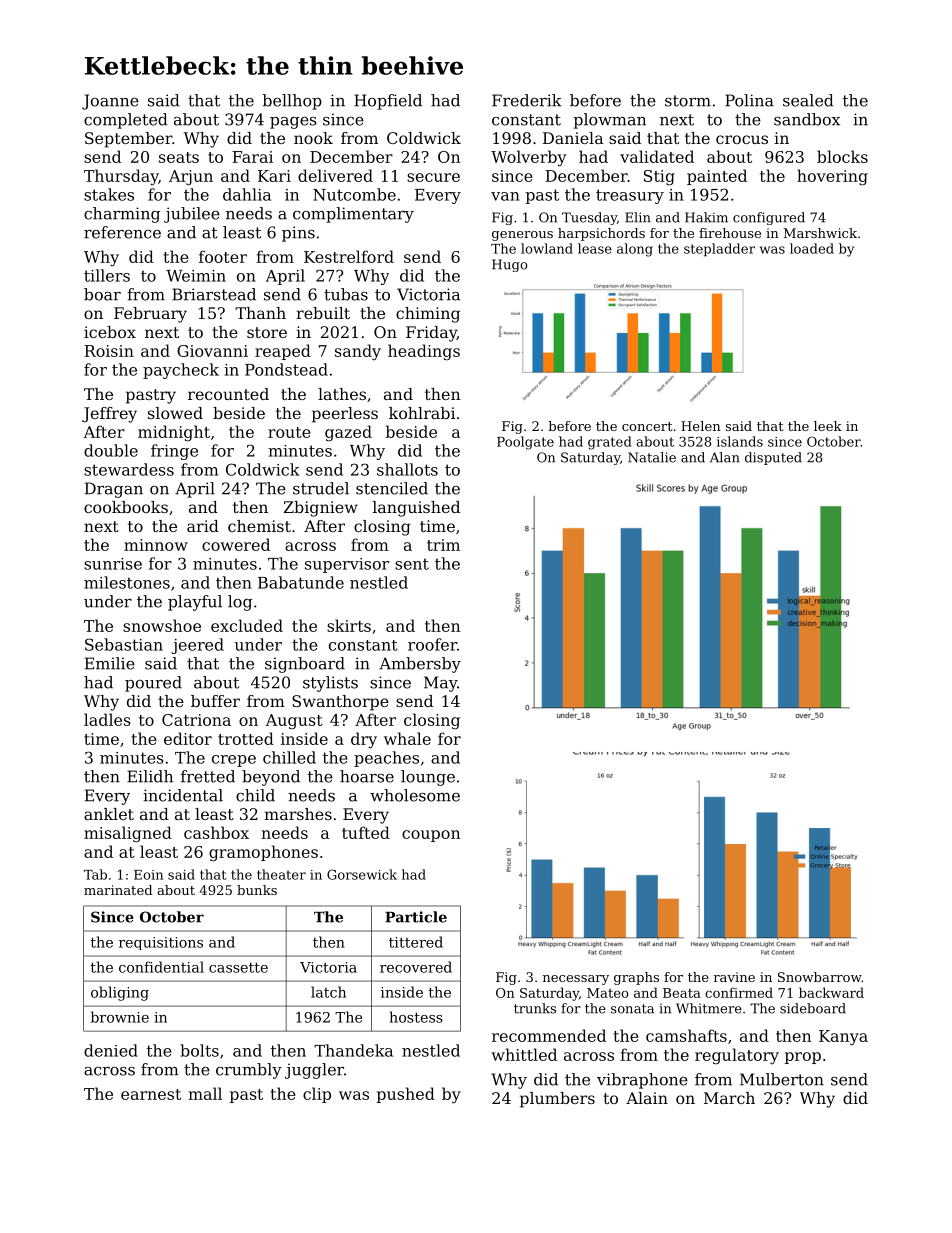 This screenshot has width=952, height=1233. What do you see at coordinates (773, 458) in the screenshot?
I see `disputed` at bounding box center [773, 458].
